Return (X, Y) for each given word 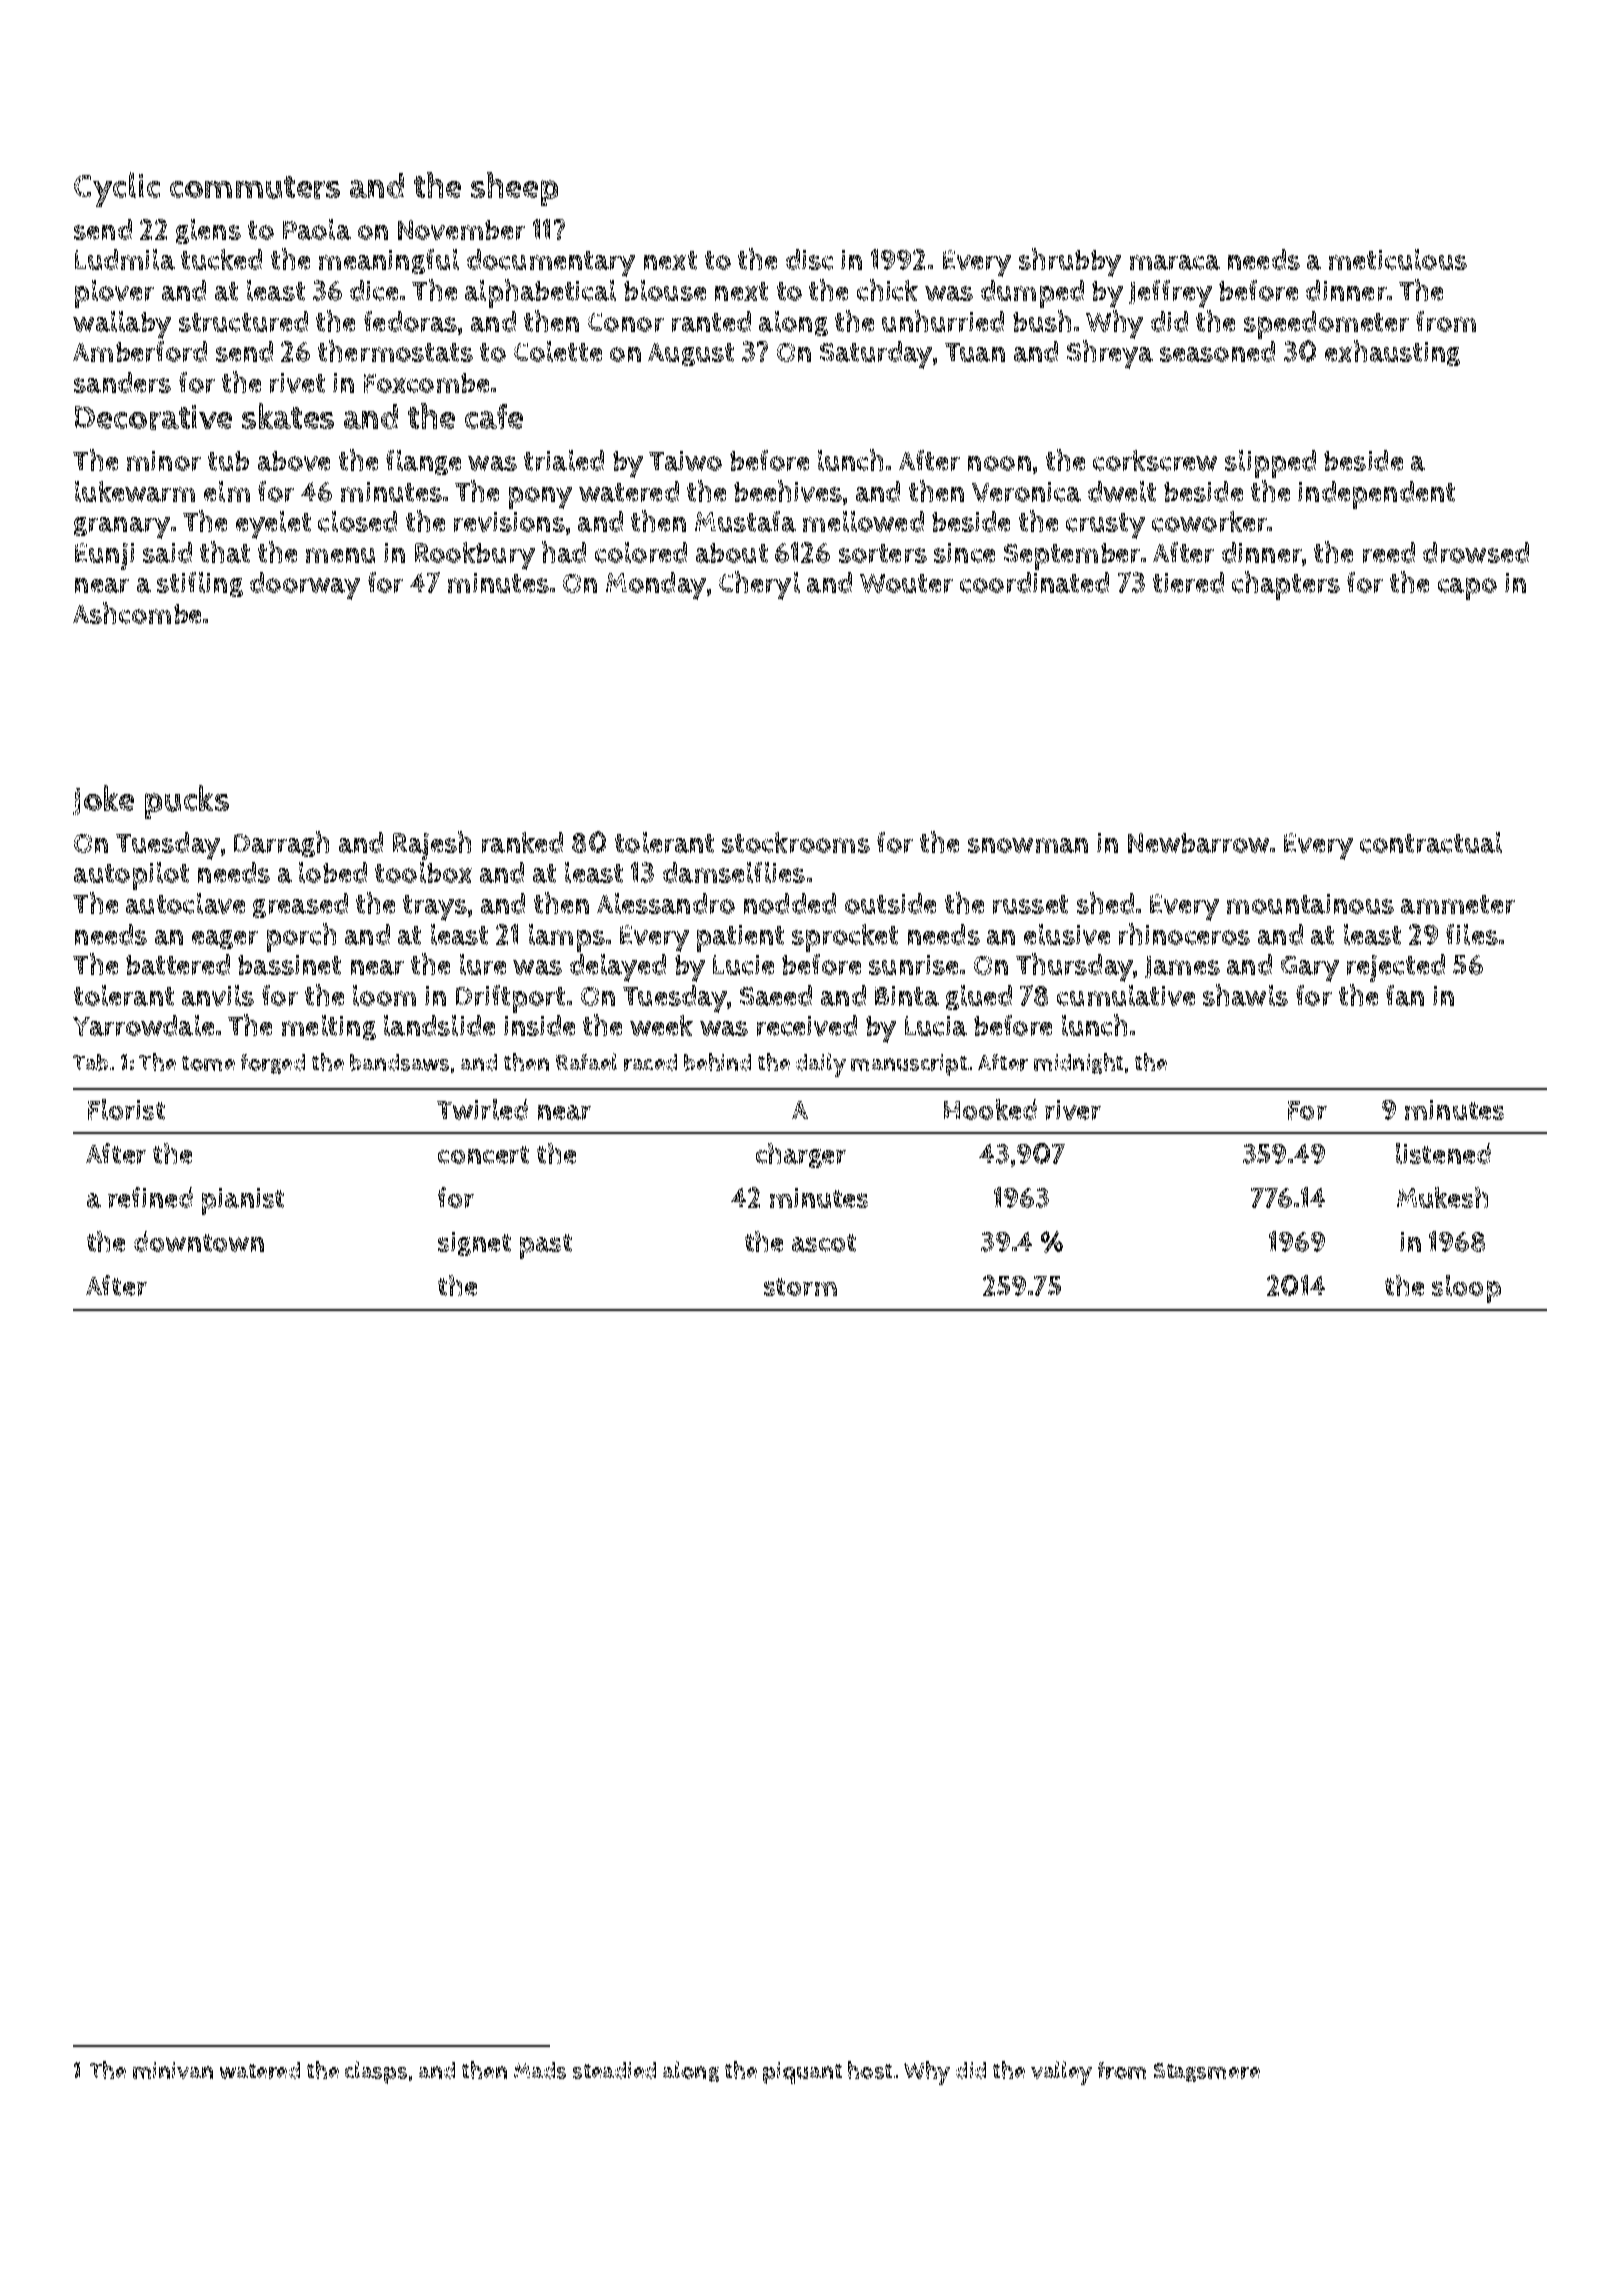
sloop (1466, 1289)
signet (474, 1244)
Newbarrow (1198, 843)
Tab (90, 1062)
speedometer (1326, 325)
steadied (614, 2070)
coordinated (1034, 582)
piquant (802, 2073)
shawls (1245, 995)
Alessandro (666, 903)
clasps (376, 2072)
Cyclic (117, 189)
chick (887, 290)
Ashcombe (137, 613)
